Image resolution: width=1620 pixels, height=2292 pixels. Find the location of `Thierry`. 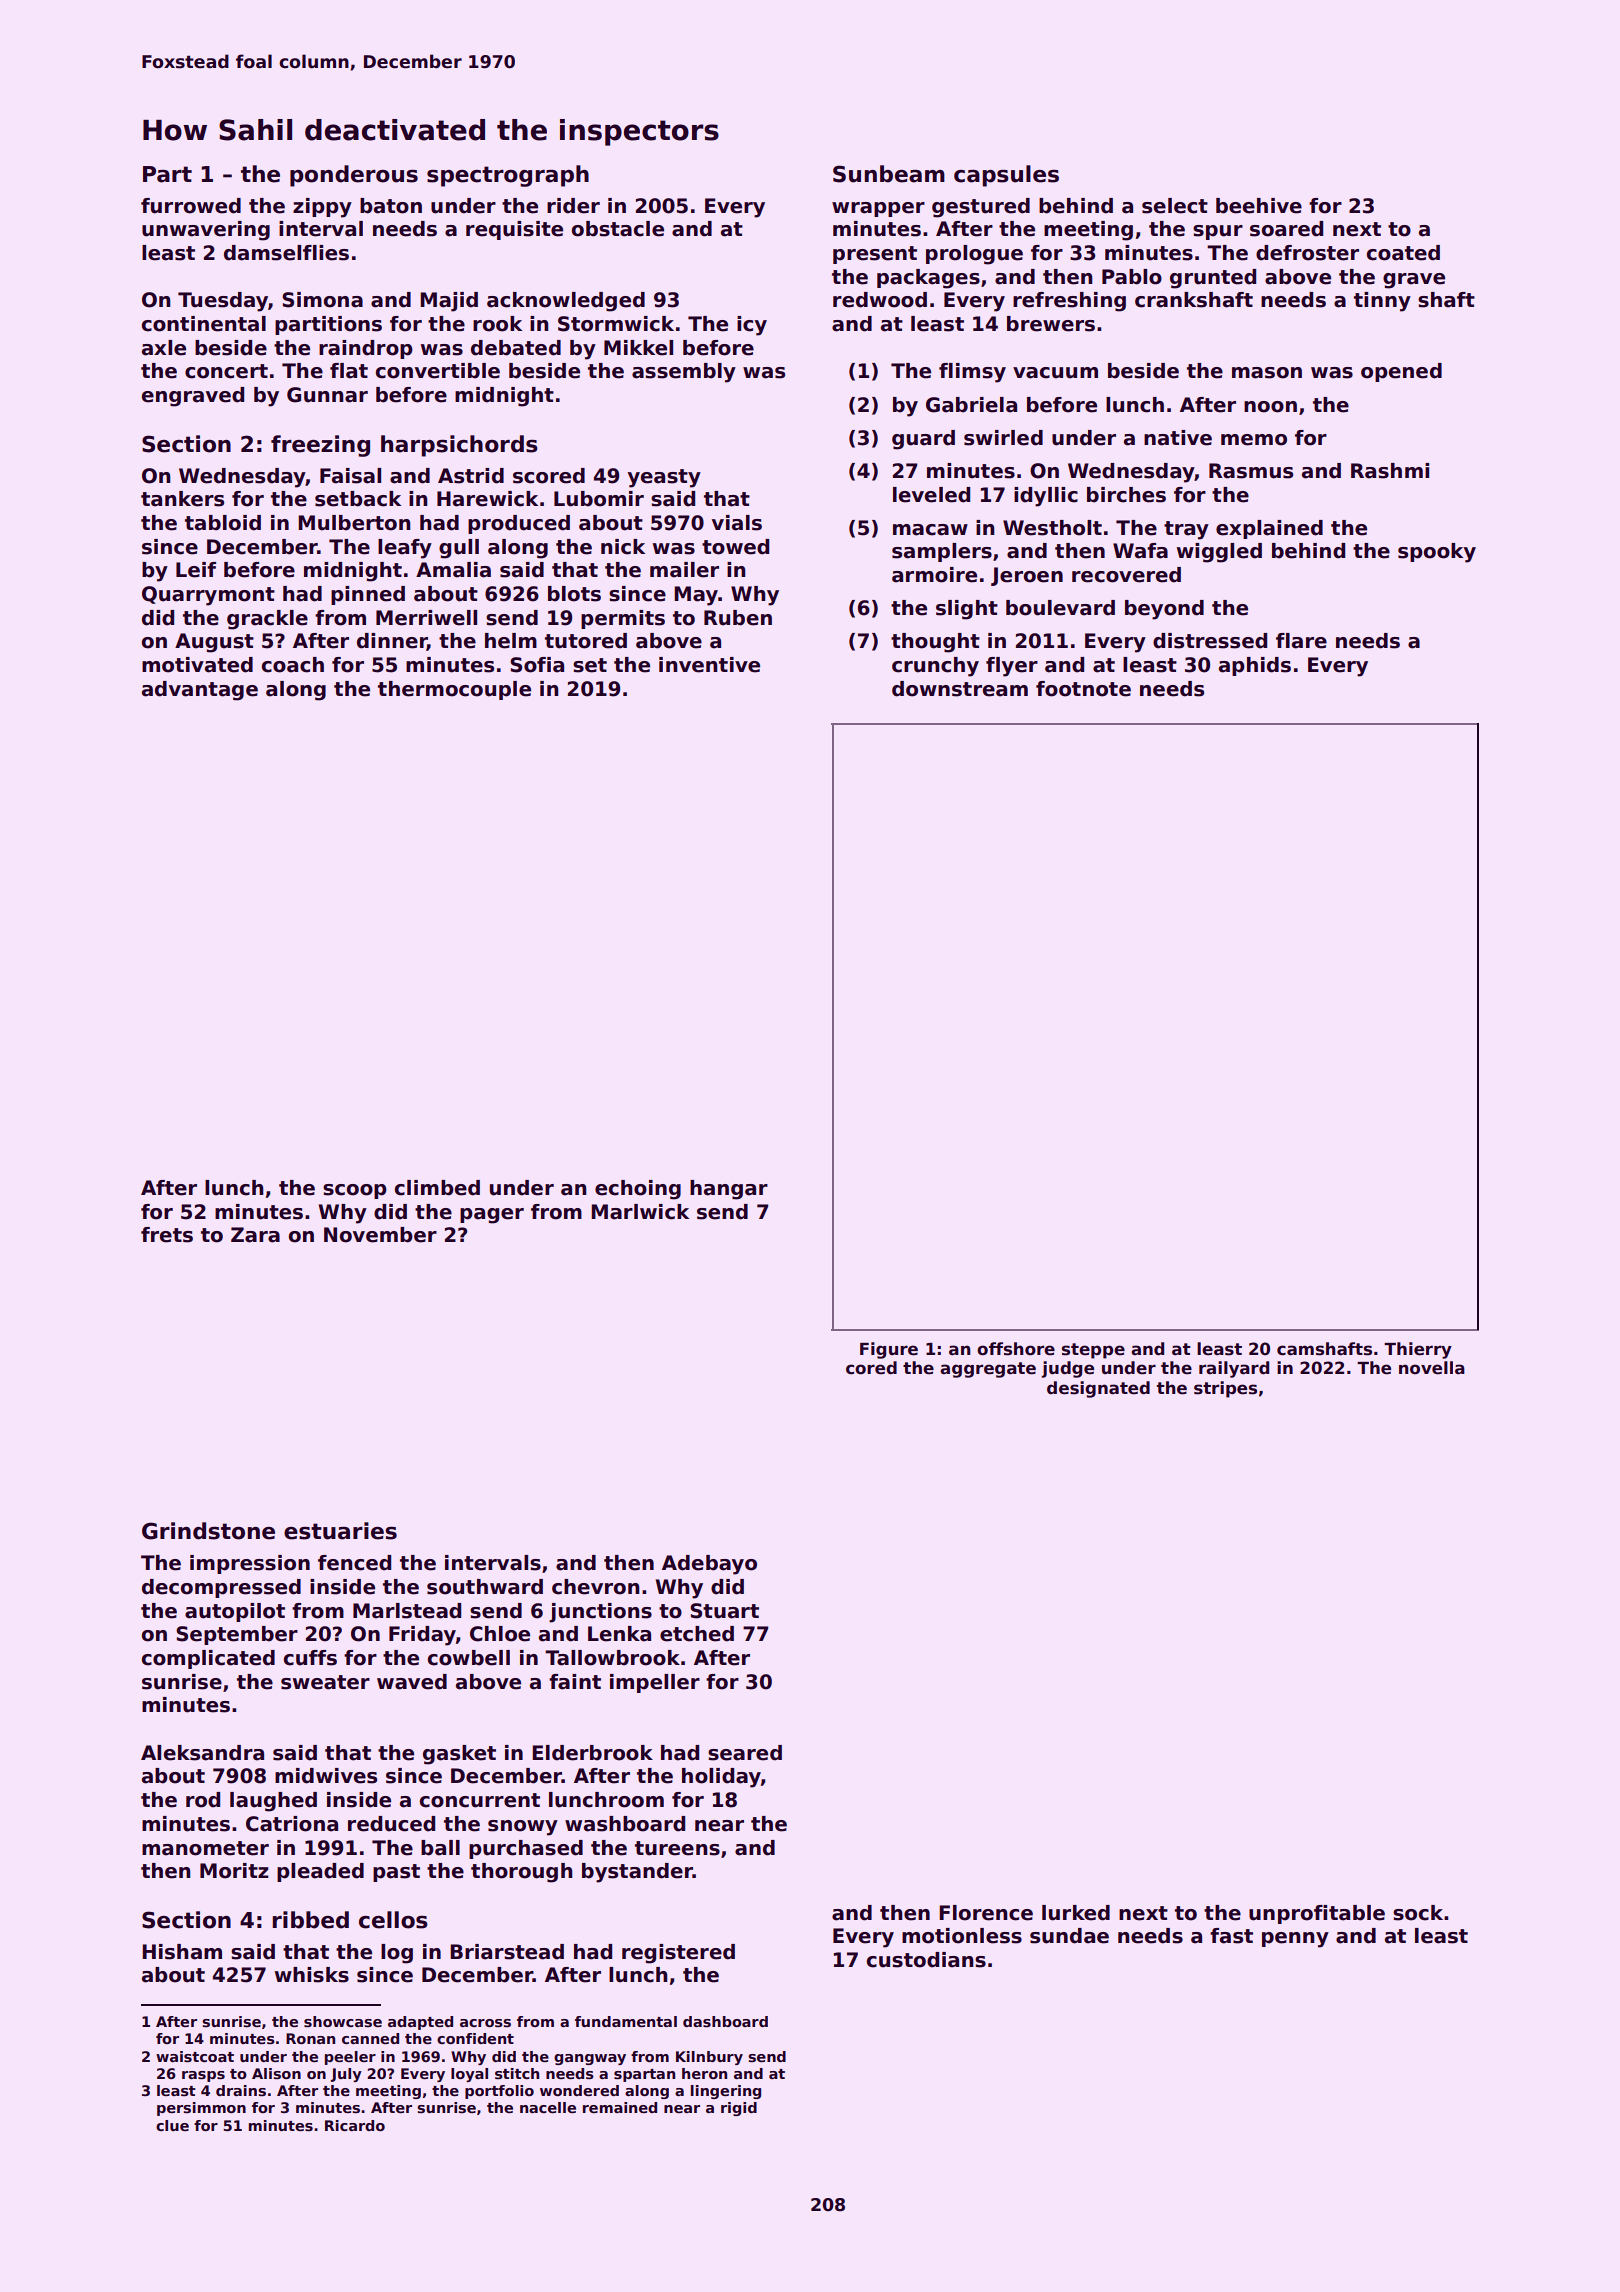

Thierry is located at coordinates (1418, 1350).
